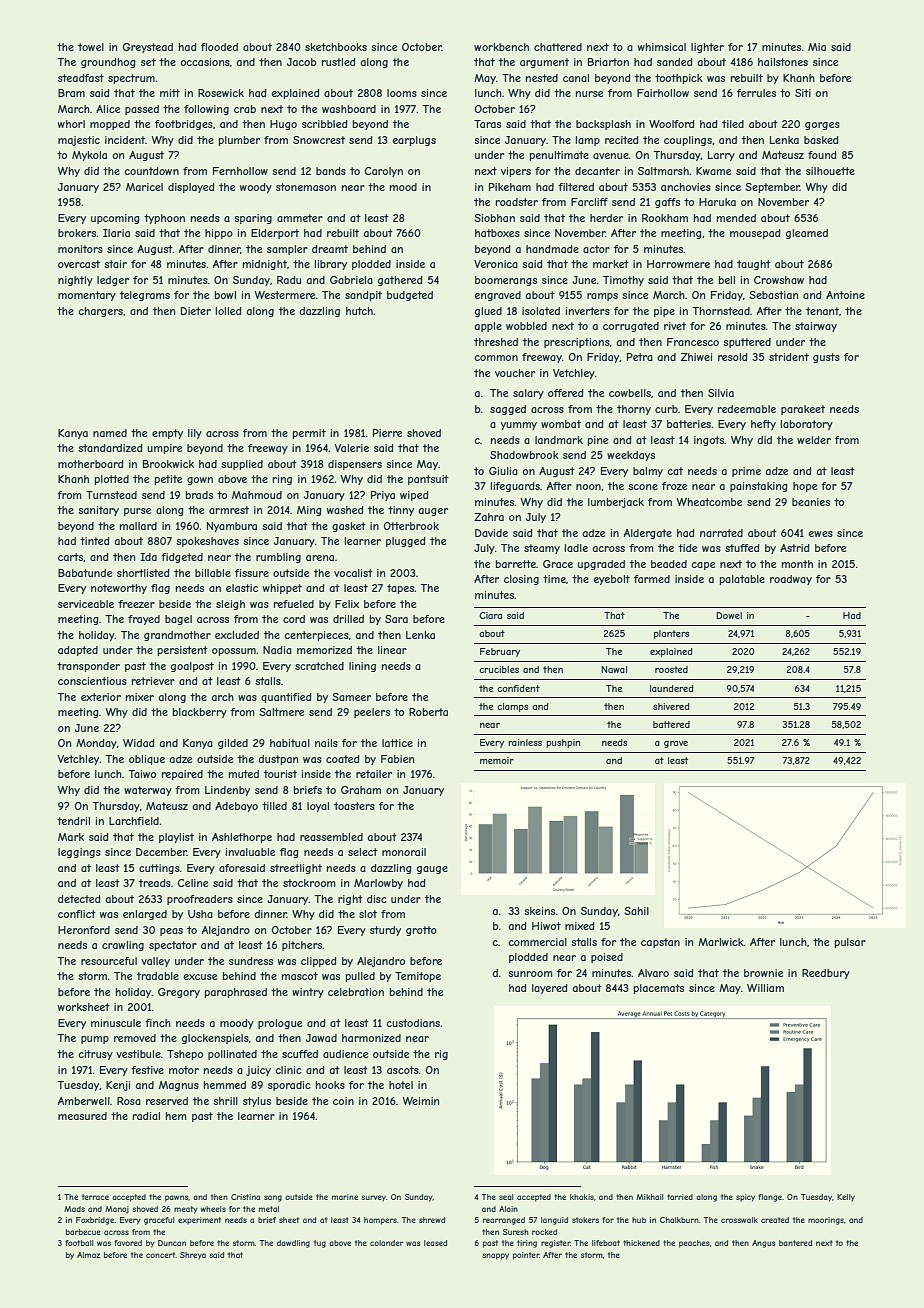  What do you see at coordinates (237, 635) in the screenshot?
I see `excluded` at bounding box center [237, 635].
